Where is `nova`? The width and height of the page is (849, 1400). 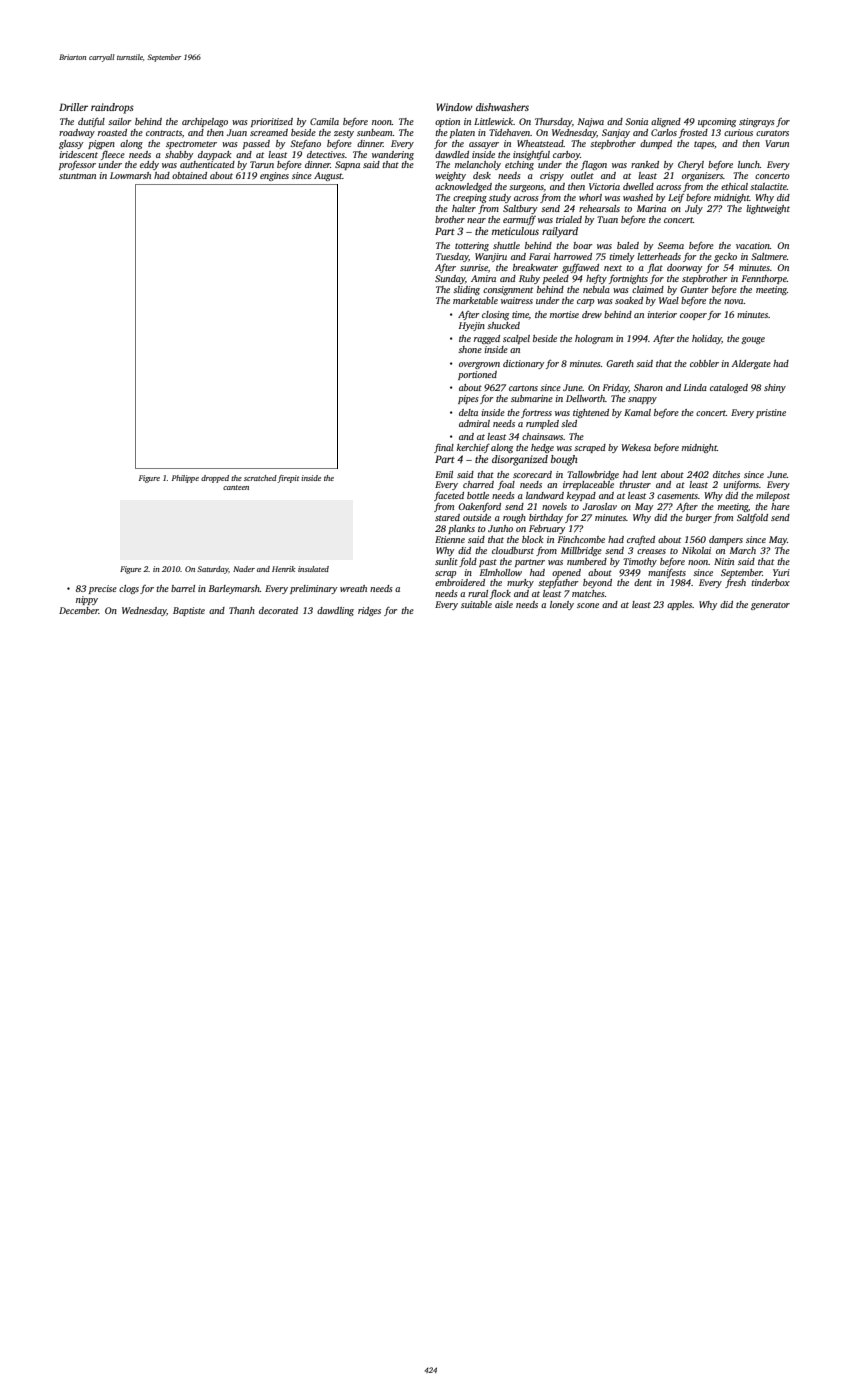
nova is located at coordinates (734, 301).
